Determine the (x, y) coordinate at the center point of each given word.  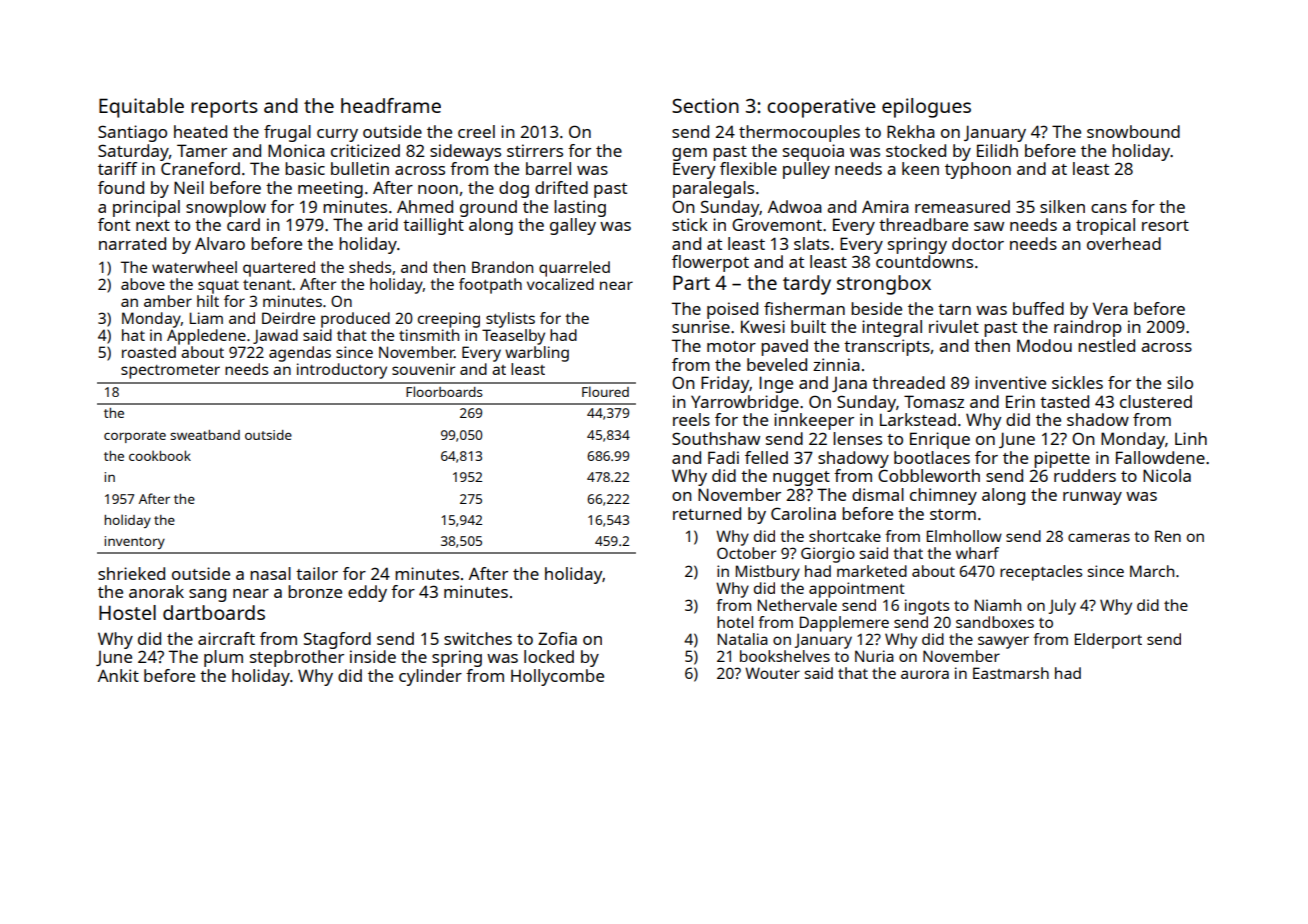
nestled (1106, 345)
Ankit (118, 675)
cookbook (160, 455)
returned (707, 513)
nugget (801, 478)
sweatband (205, 435)
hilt (208, 301)
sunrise (701, 326)
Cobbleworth (929, 475)
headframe (391, 105)
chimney (943, 496)
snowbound (1133, 131)
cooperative (821, 108)
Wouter (772, 673)
